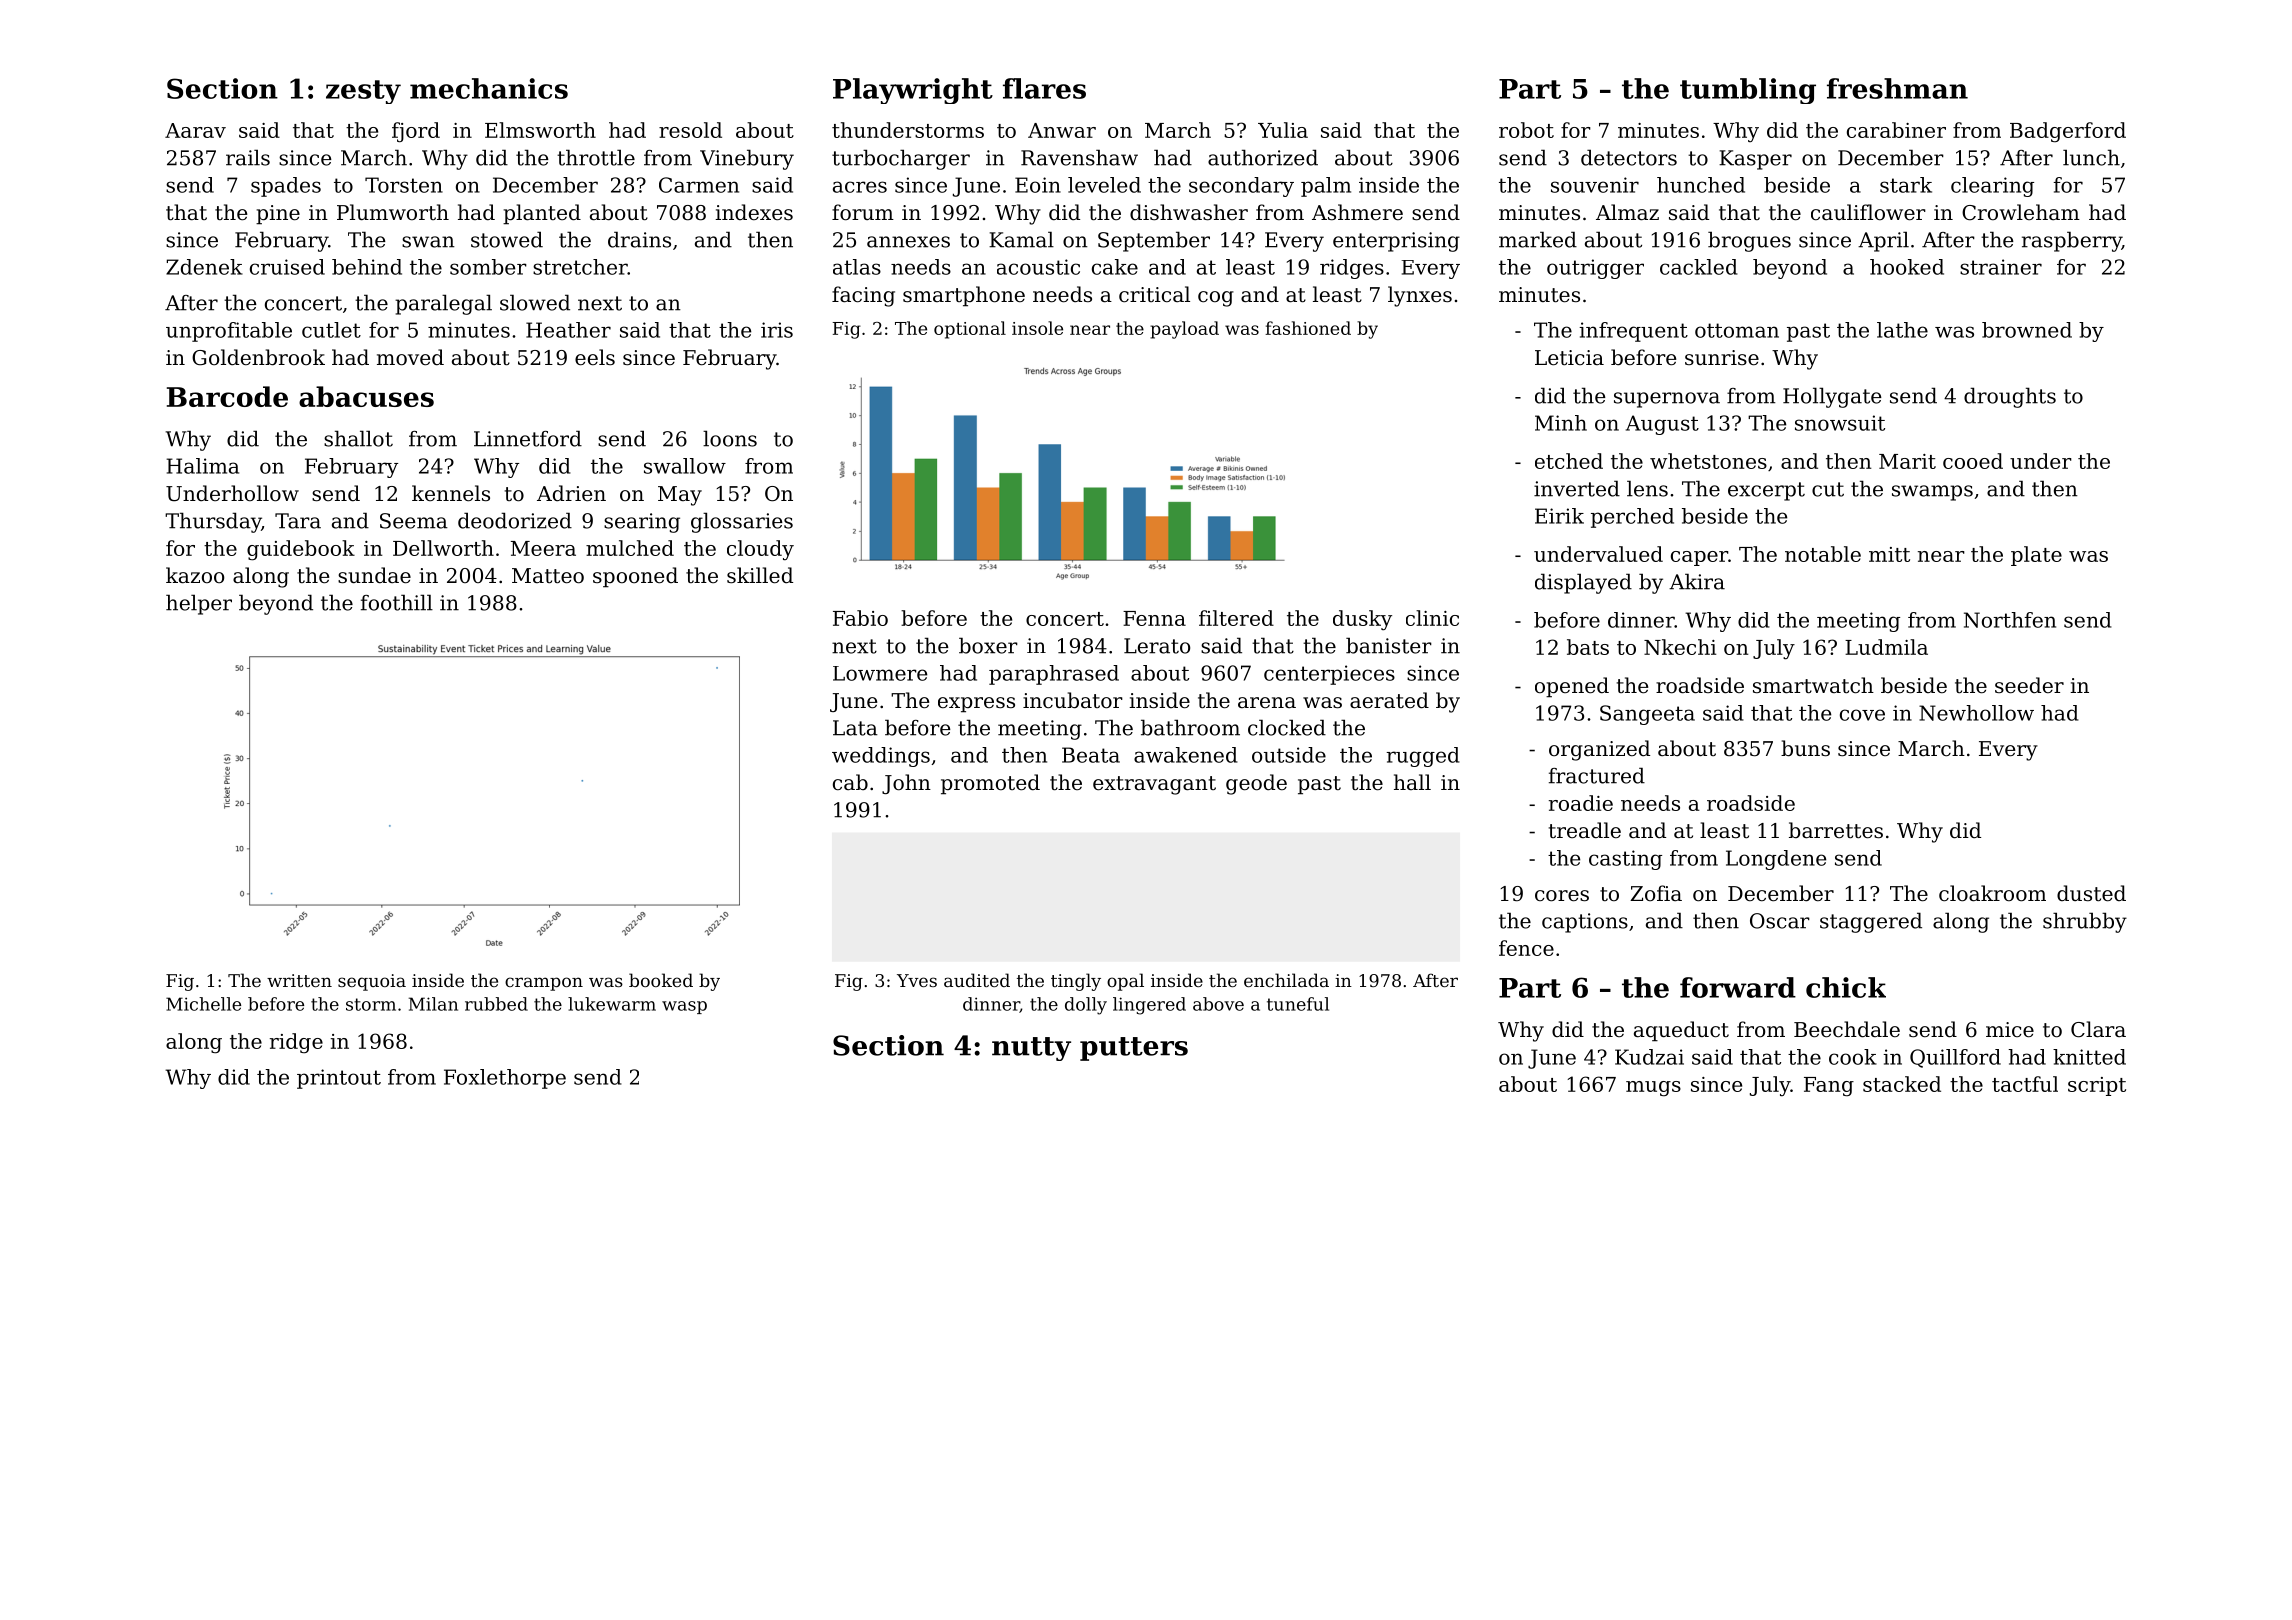 The height and width of the screenshot is (1620, 2292). Describe the element at coordinates (202, 466) in the screenshot. I see `Halima` at that location.
